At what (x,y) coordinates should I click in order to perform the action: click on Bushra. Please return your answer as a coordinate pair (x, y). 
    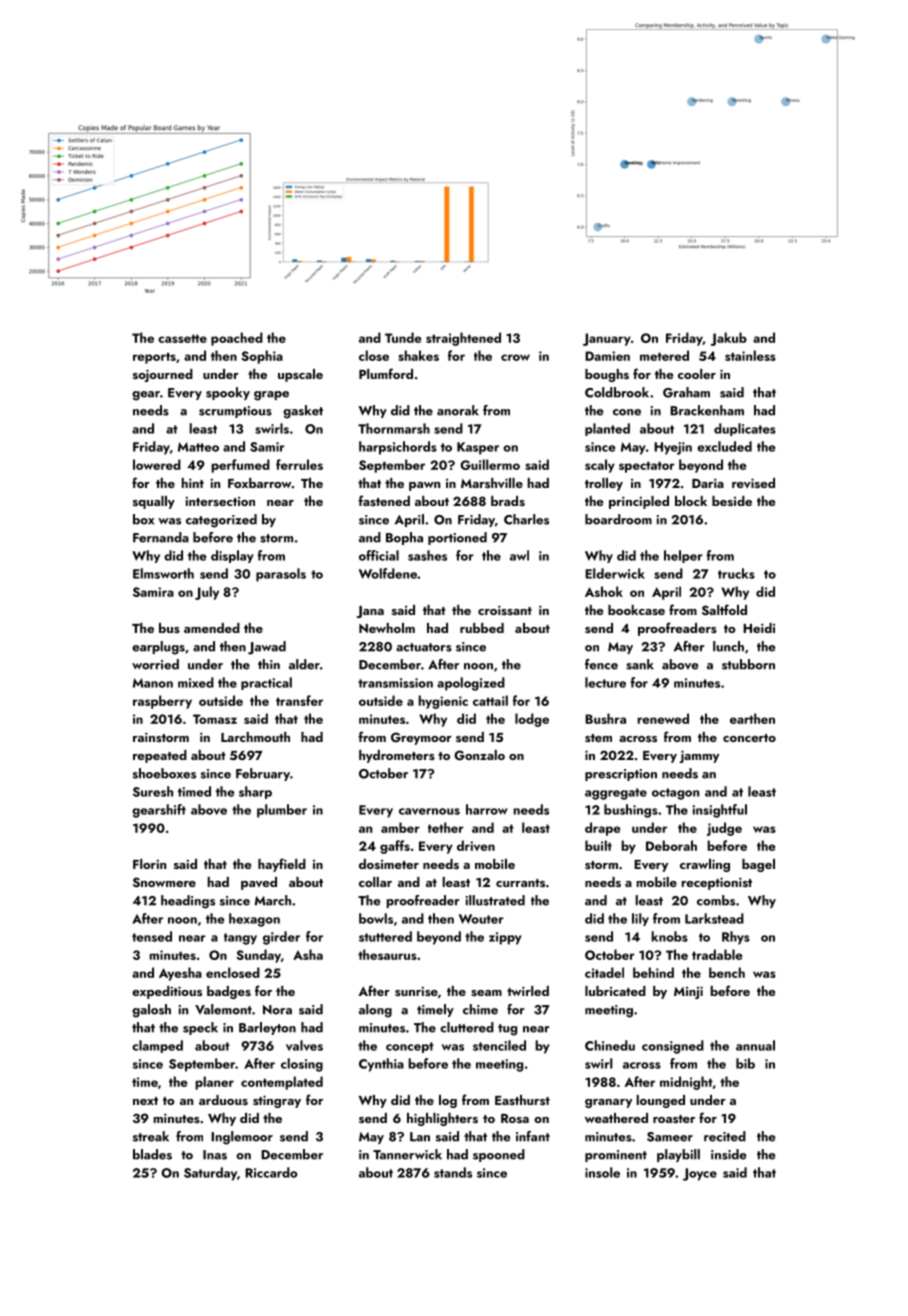
    Looking at the image, I should click on (605, 718).
